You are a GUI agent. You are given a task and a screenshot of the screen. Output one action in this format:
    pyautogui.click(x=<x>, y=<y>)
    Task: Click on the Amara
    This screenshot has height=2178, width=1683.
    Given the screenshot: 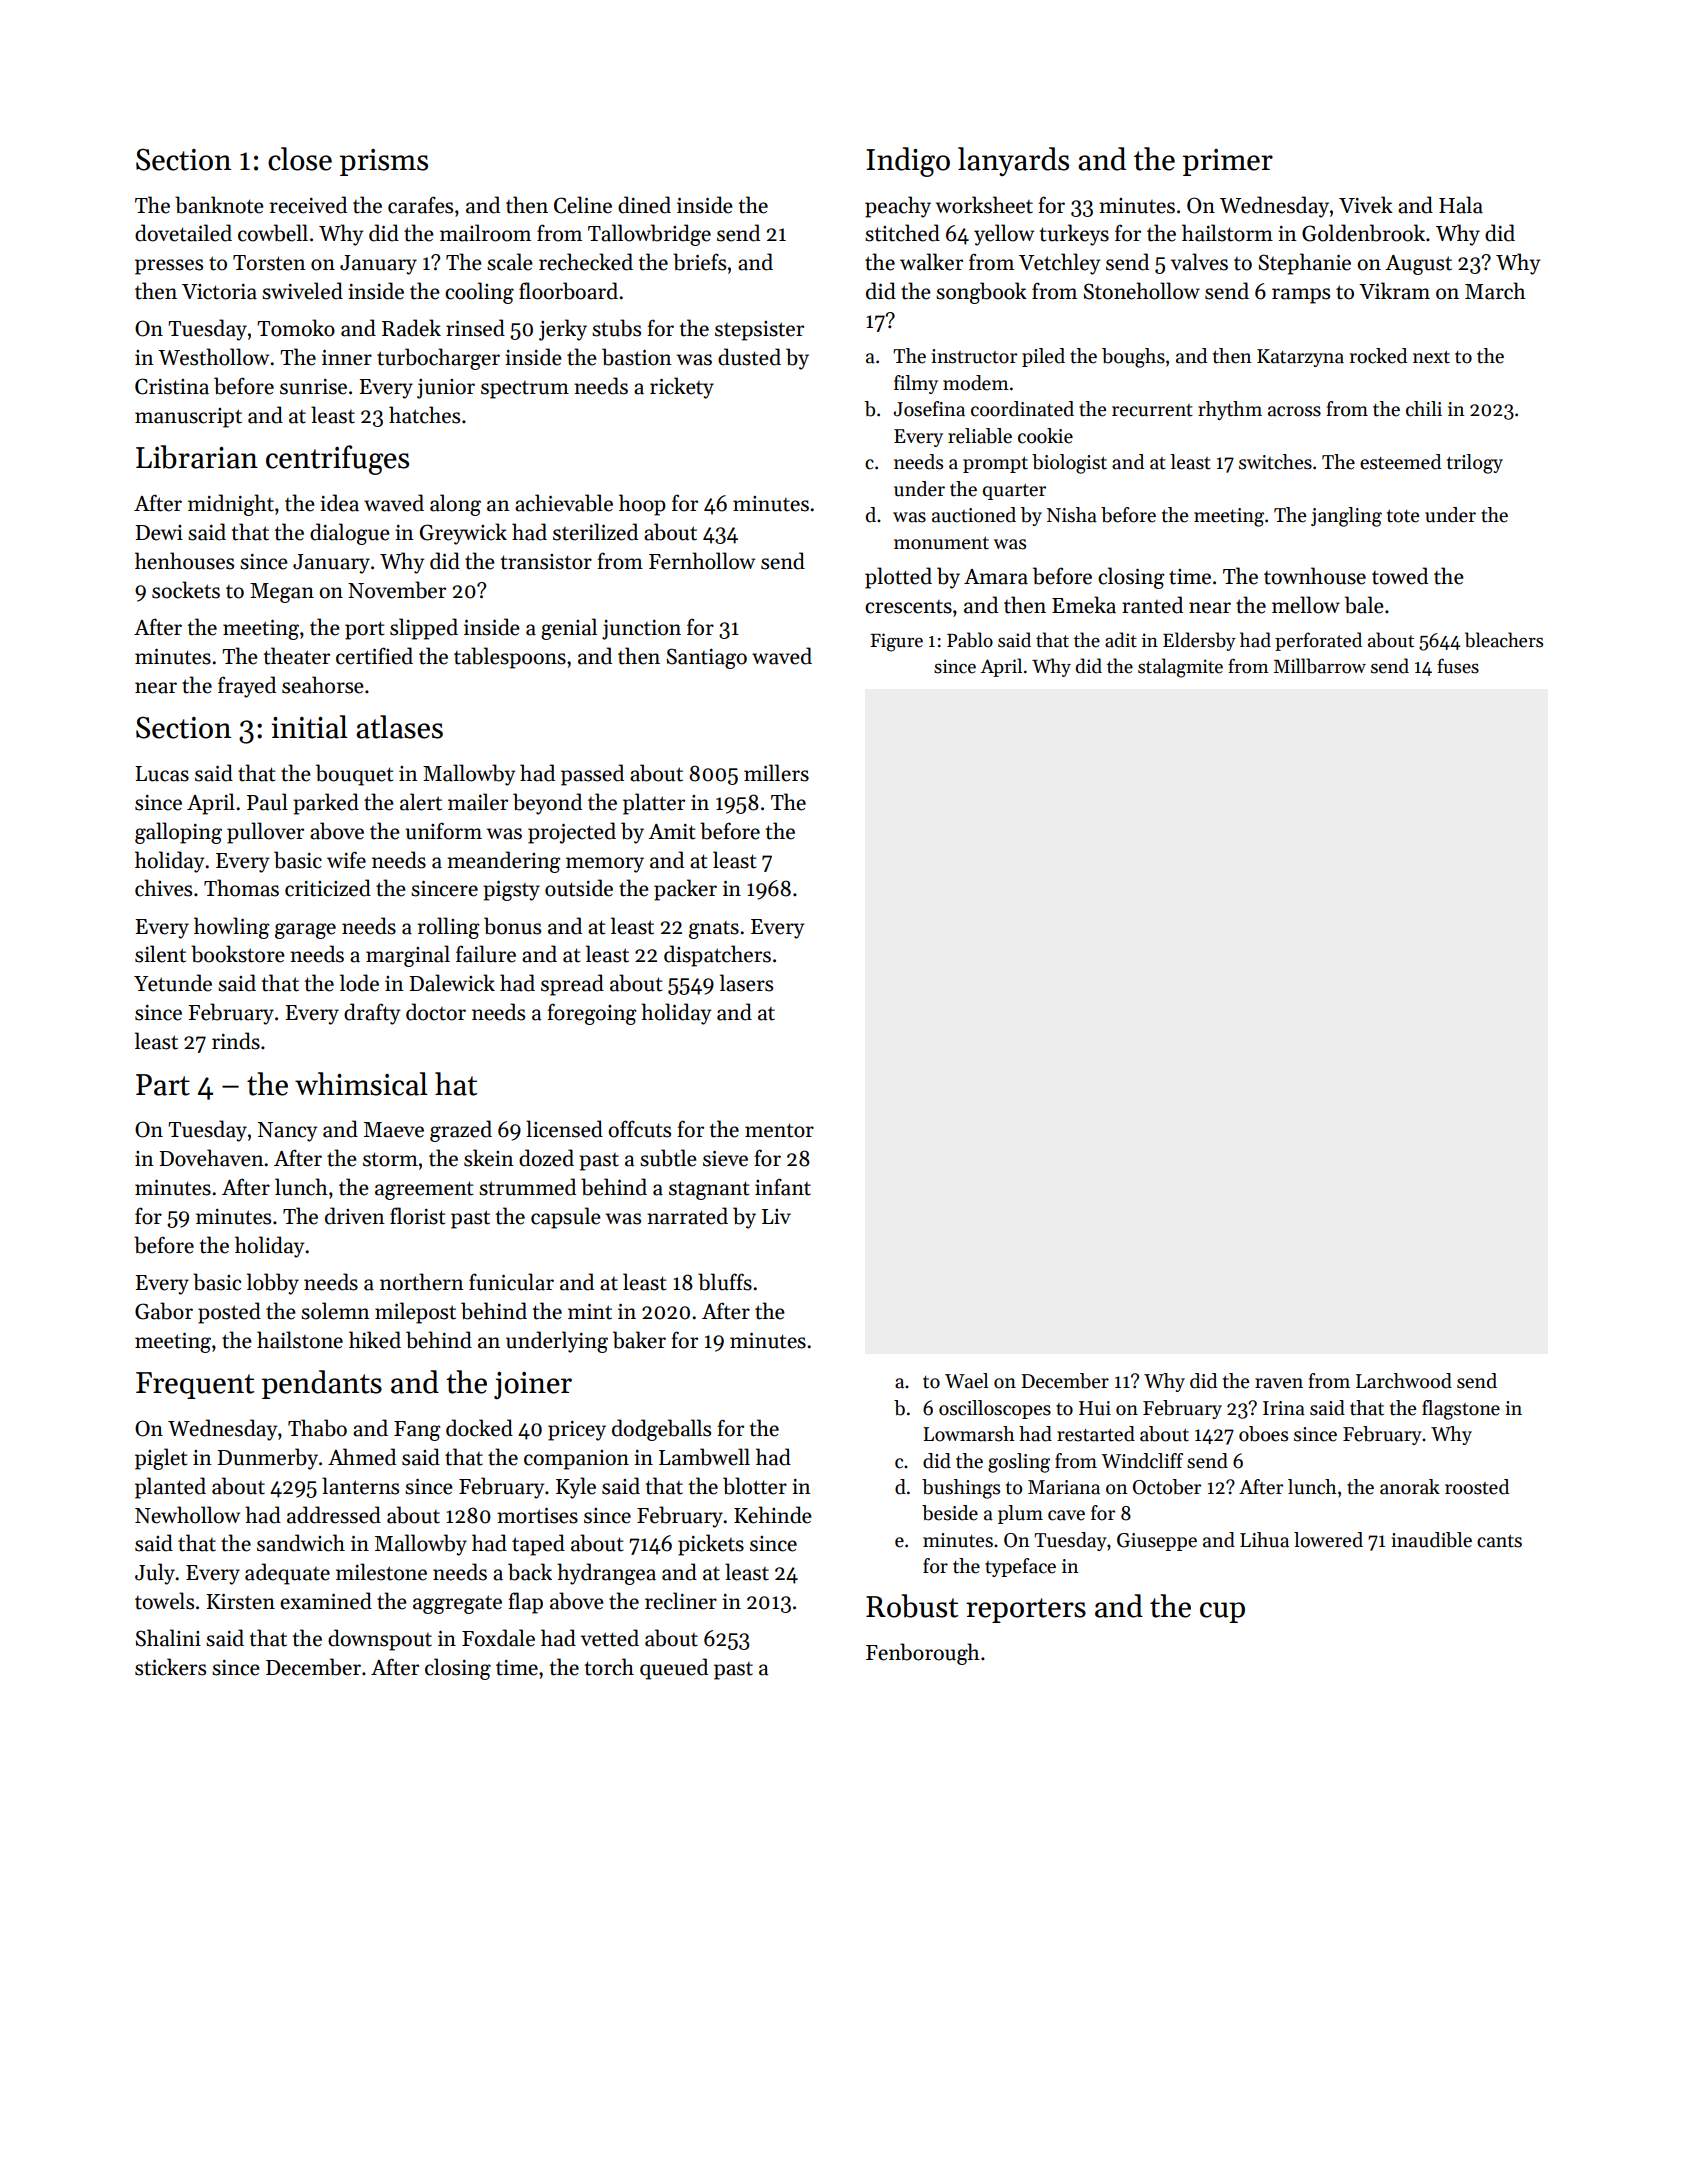 What is the action you would take?
    pyautogui.click(x=996, y=577)
